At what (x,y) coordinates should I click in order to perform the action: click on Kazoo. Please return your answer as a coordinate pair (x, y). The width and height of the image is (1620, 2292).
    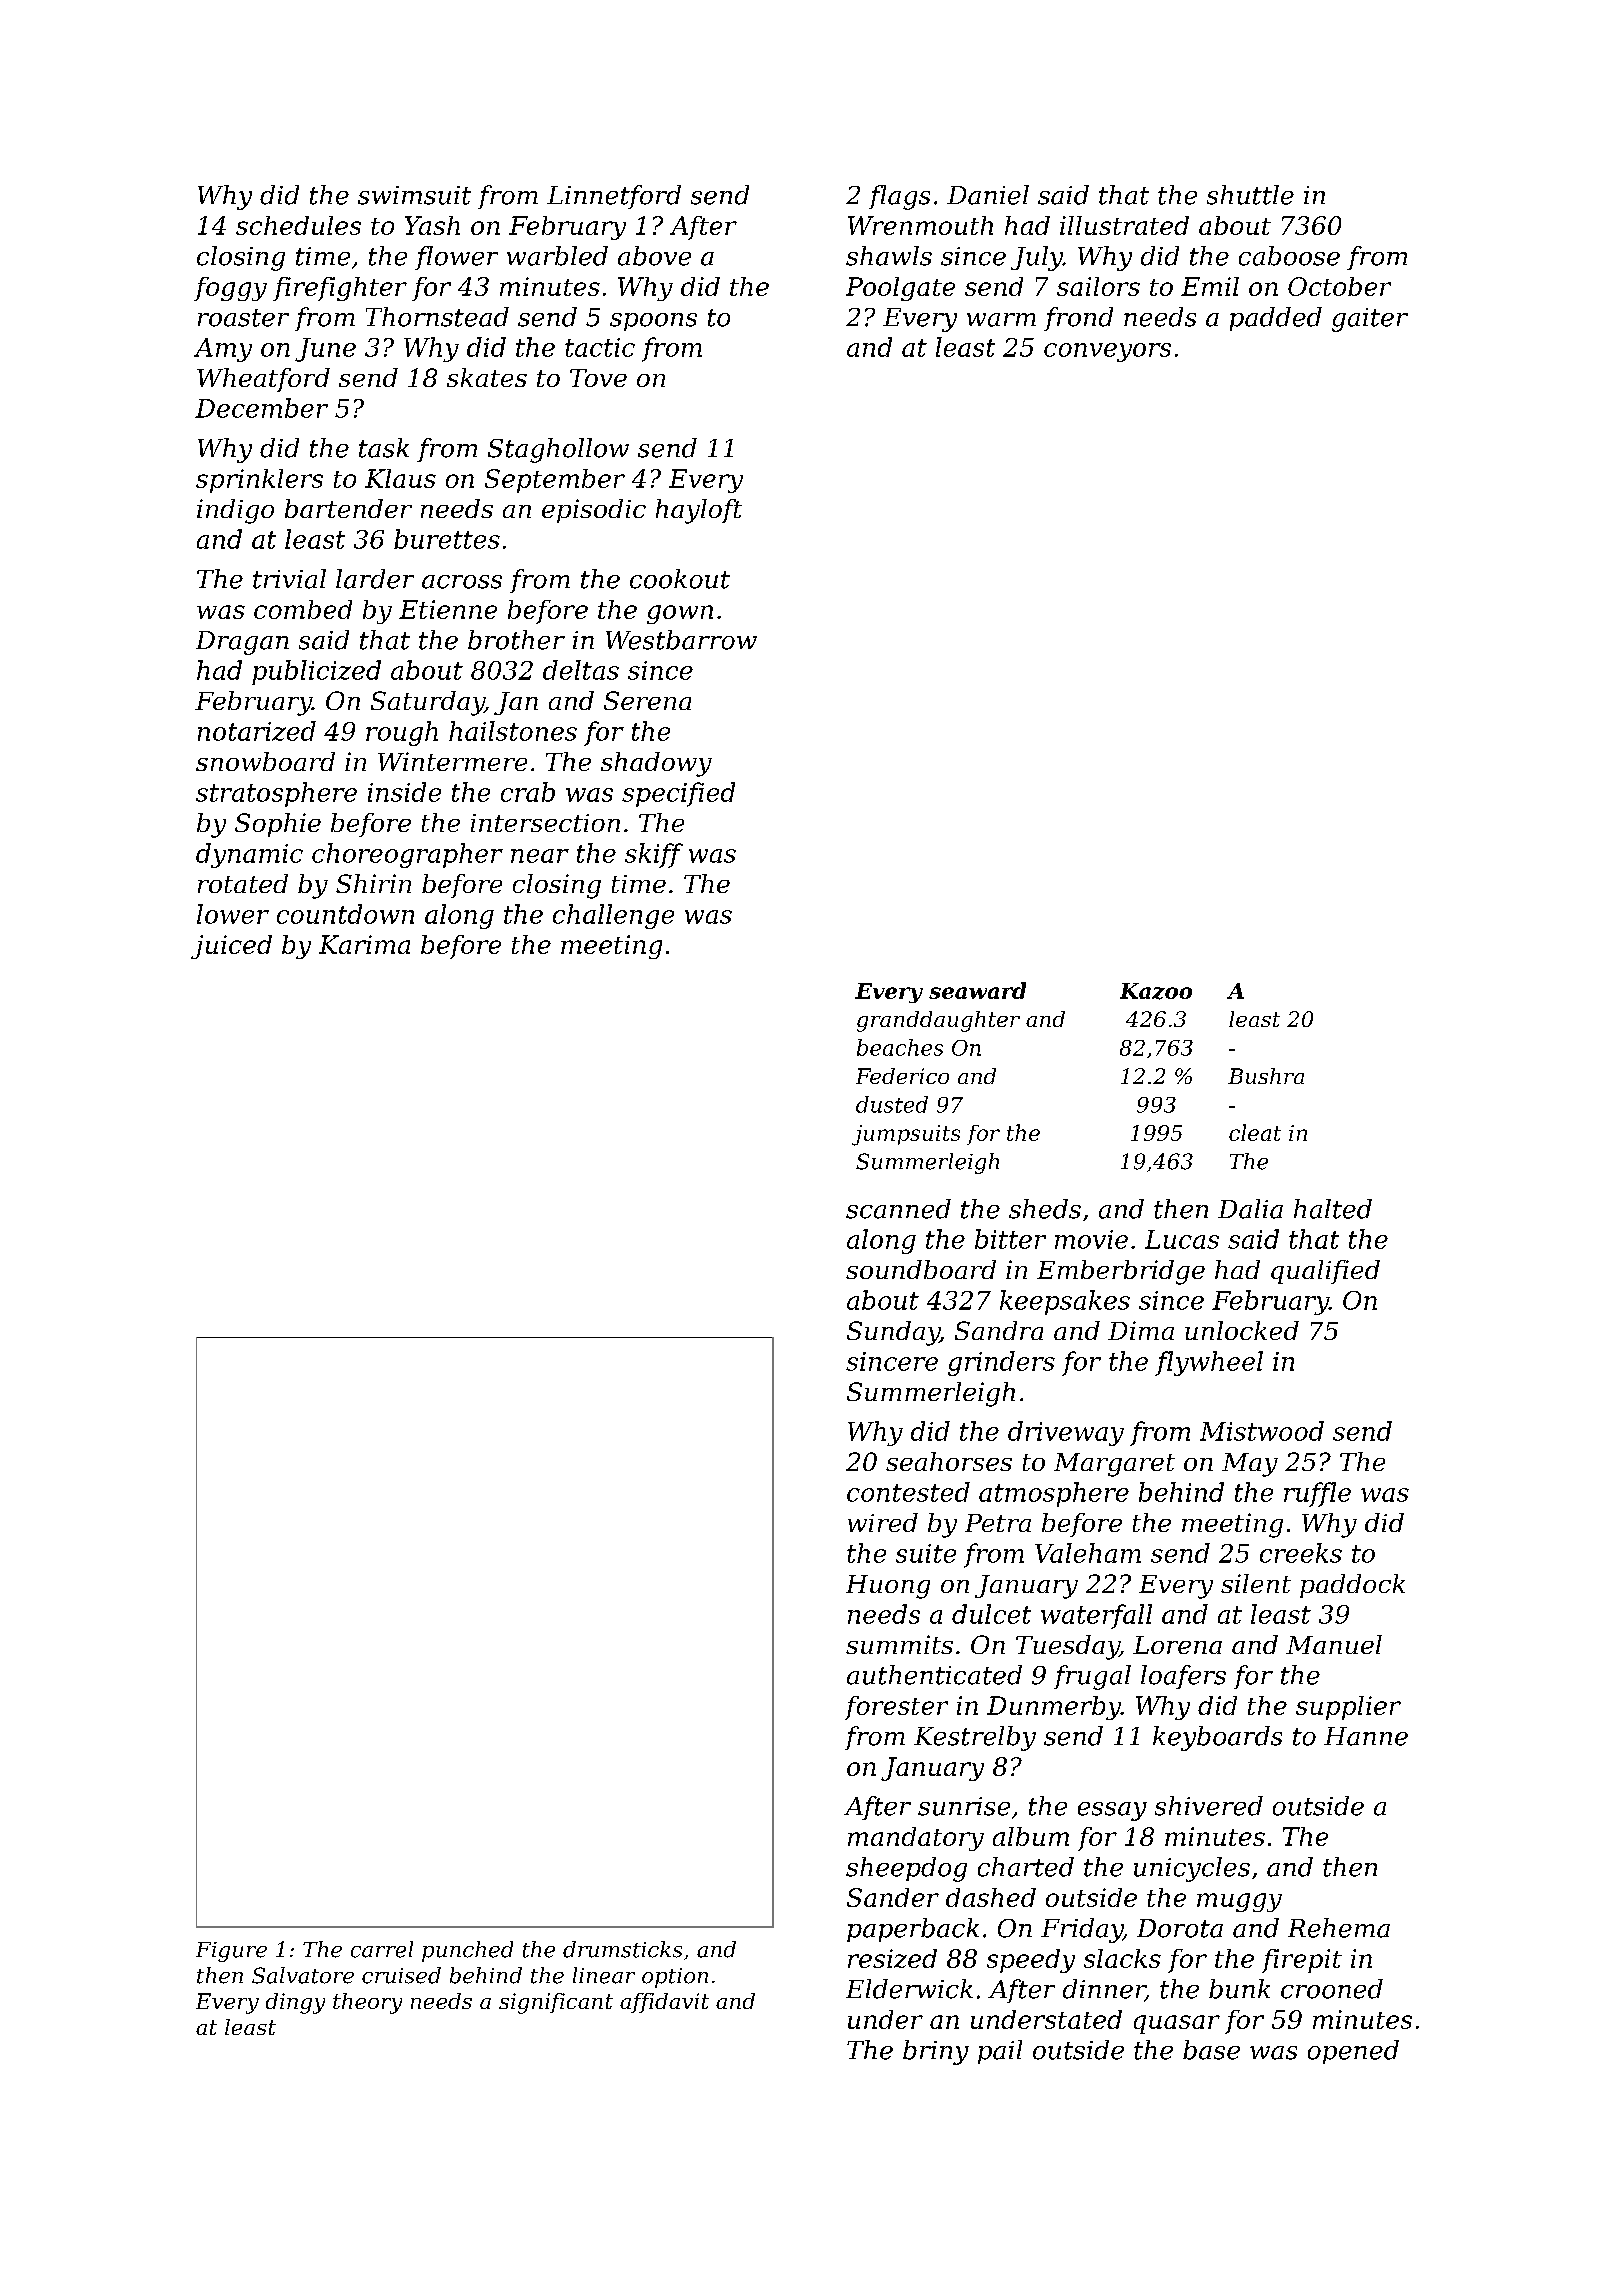
    Looking at the image, I should click on (1156, 991).
